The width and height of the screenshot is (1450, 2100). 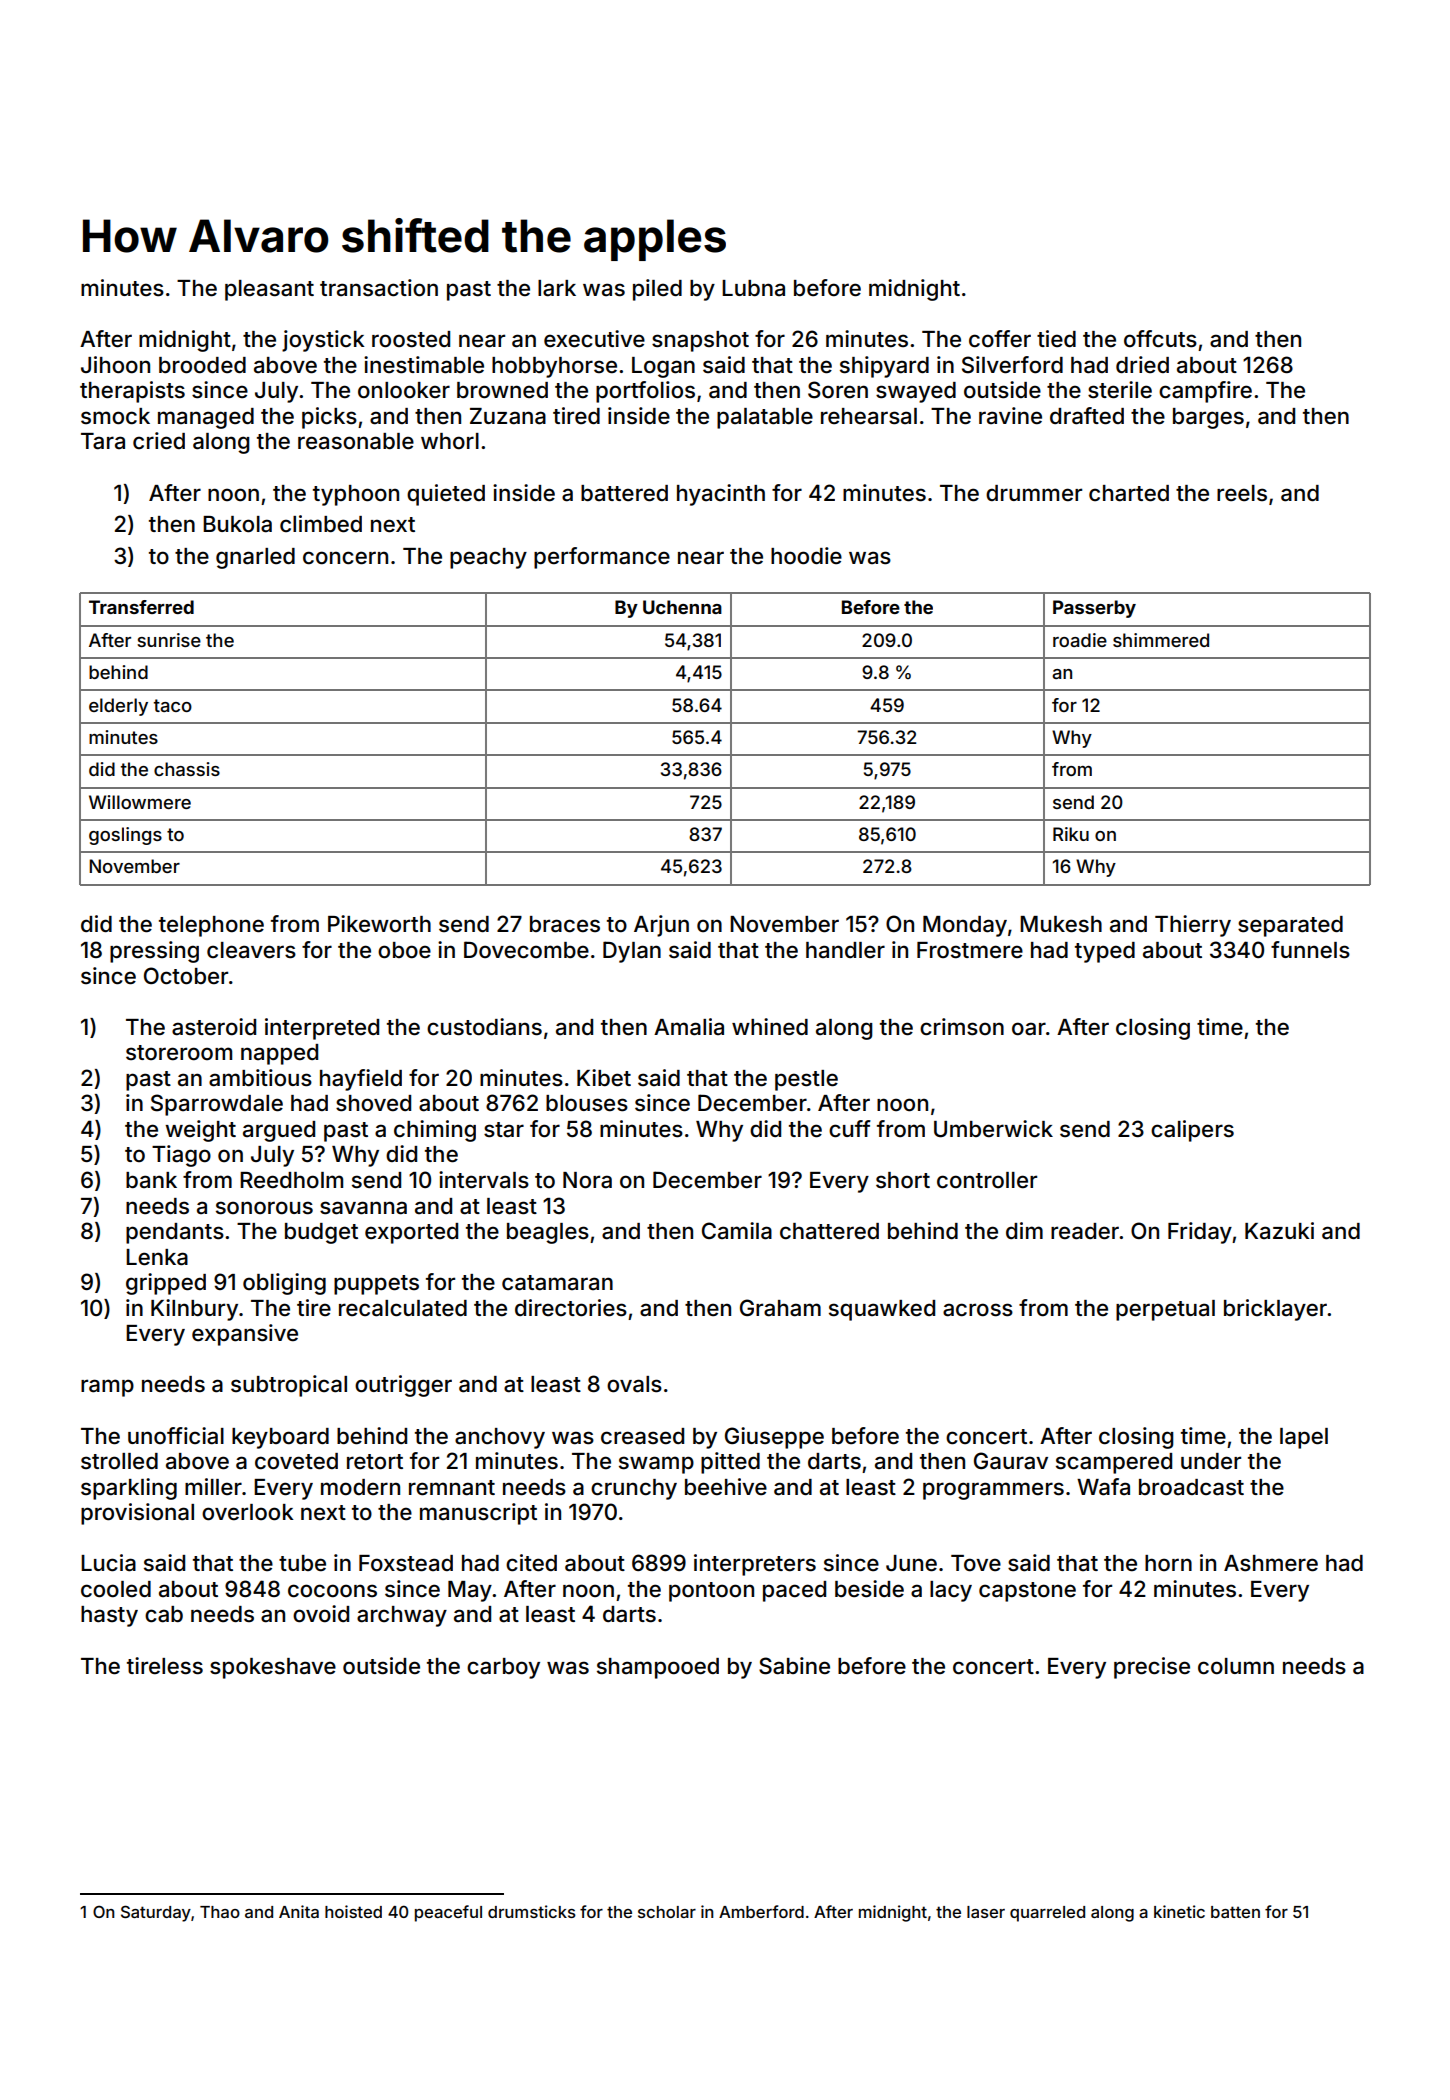 I want to click on lapel, so click(x=1304, y=1438).
